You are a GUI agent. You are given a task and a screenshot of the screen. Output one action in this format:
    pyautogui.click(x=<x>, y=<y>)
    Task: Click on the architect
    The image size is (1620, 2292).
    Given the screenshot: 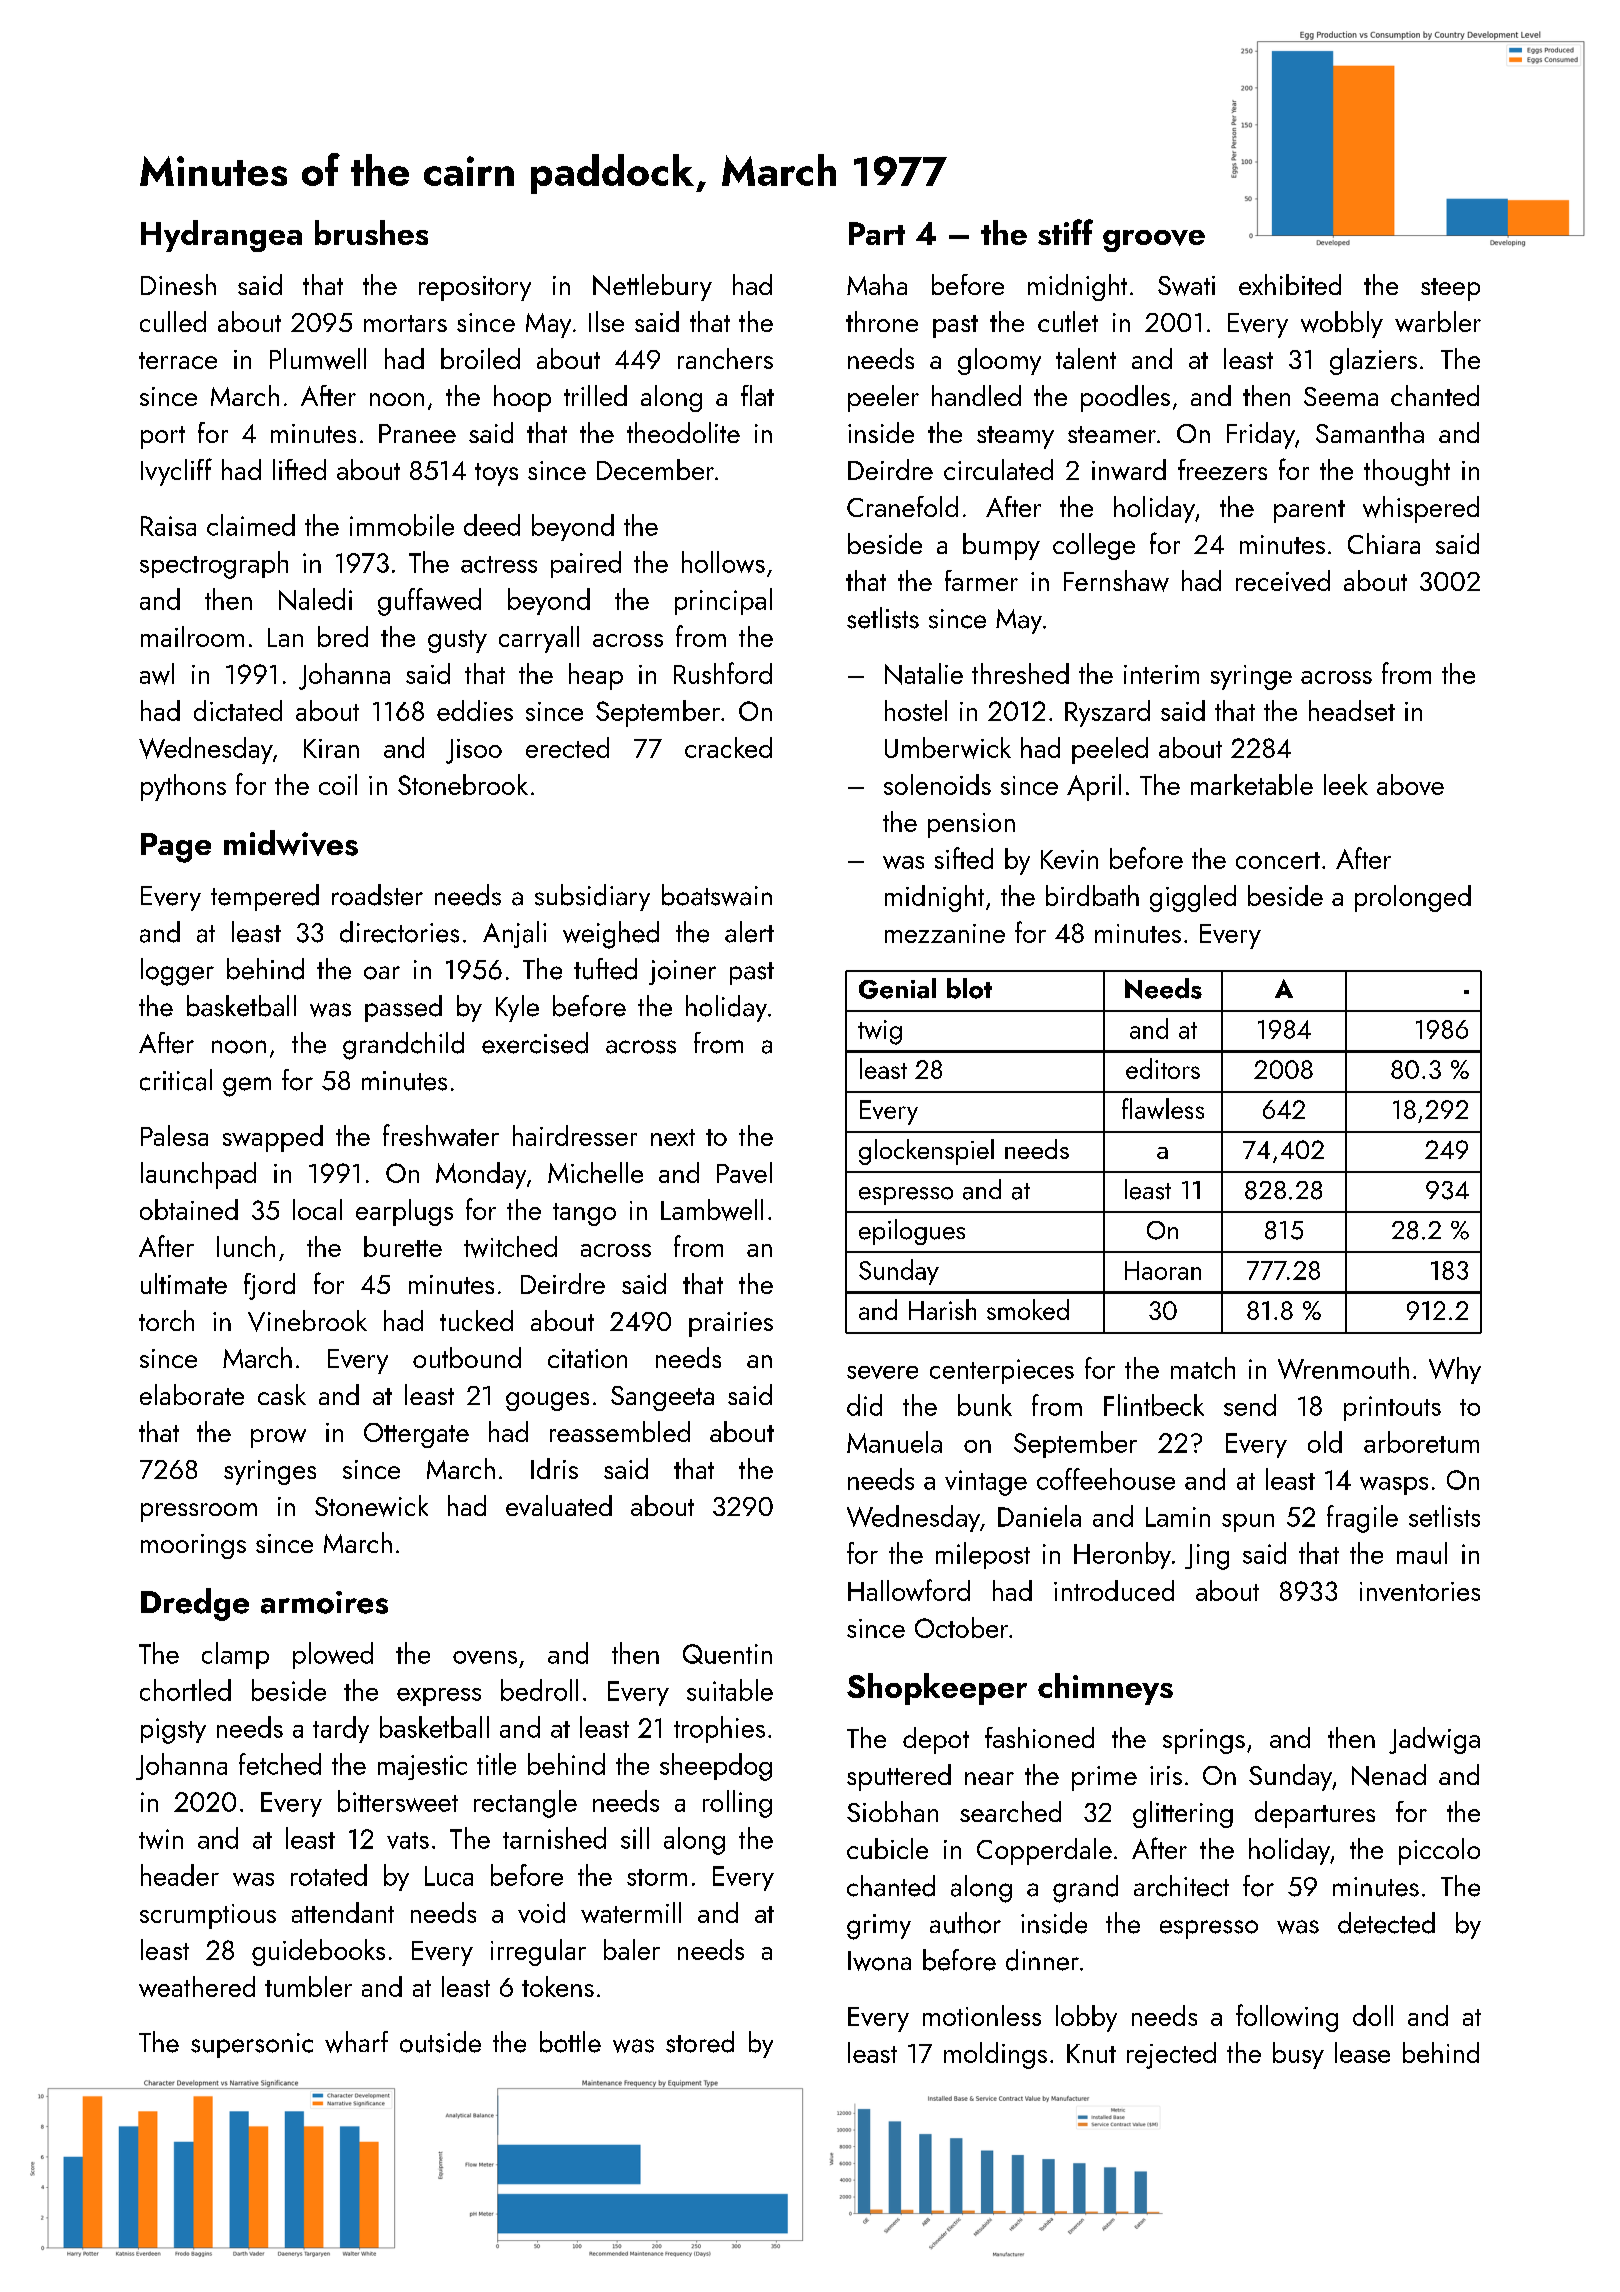 What is the action you would take?
    pyautogui.click(x=1181, y=1886)
